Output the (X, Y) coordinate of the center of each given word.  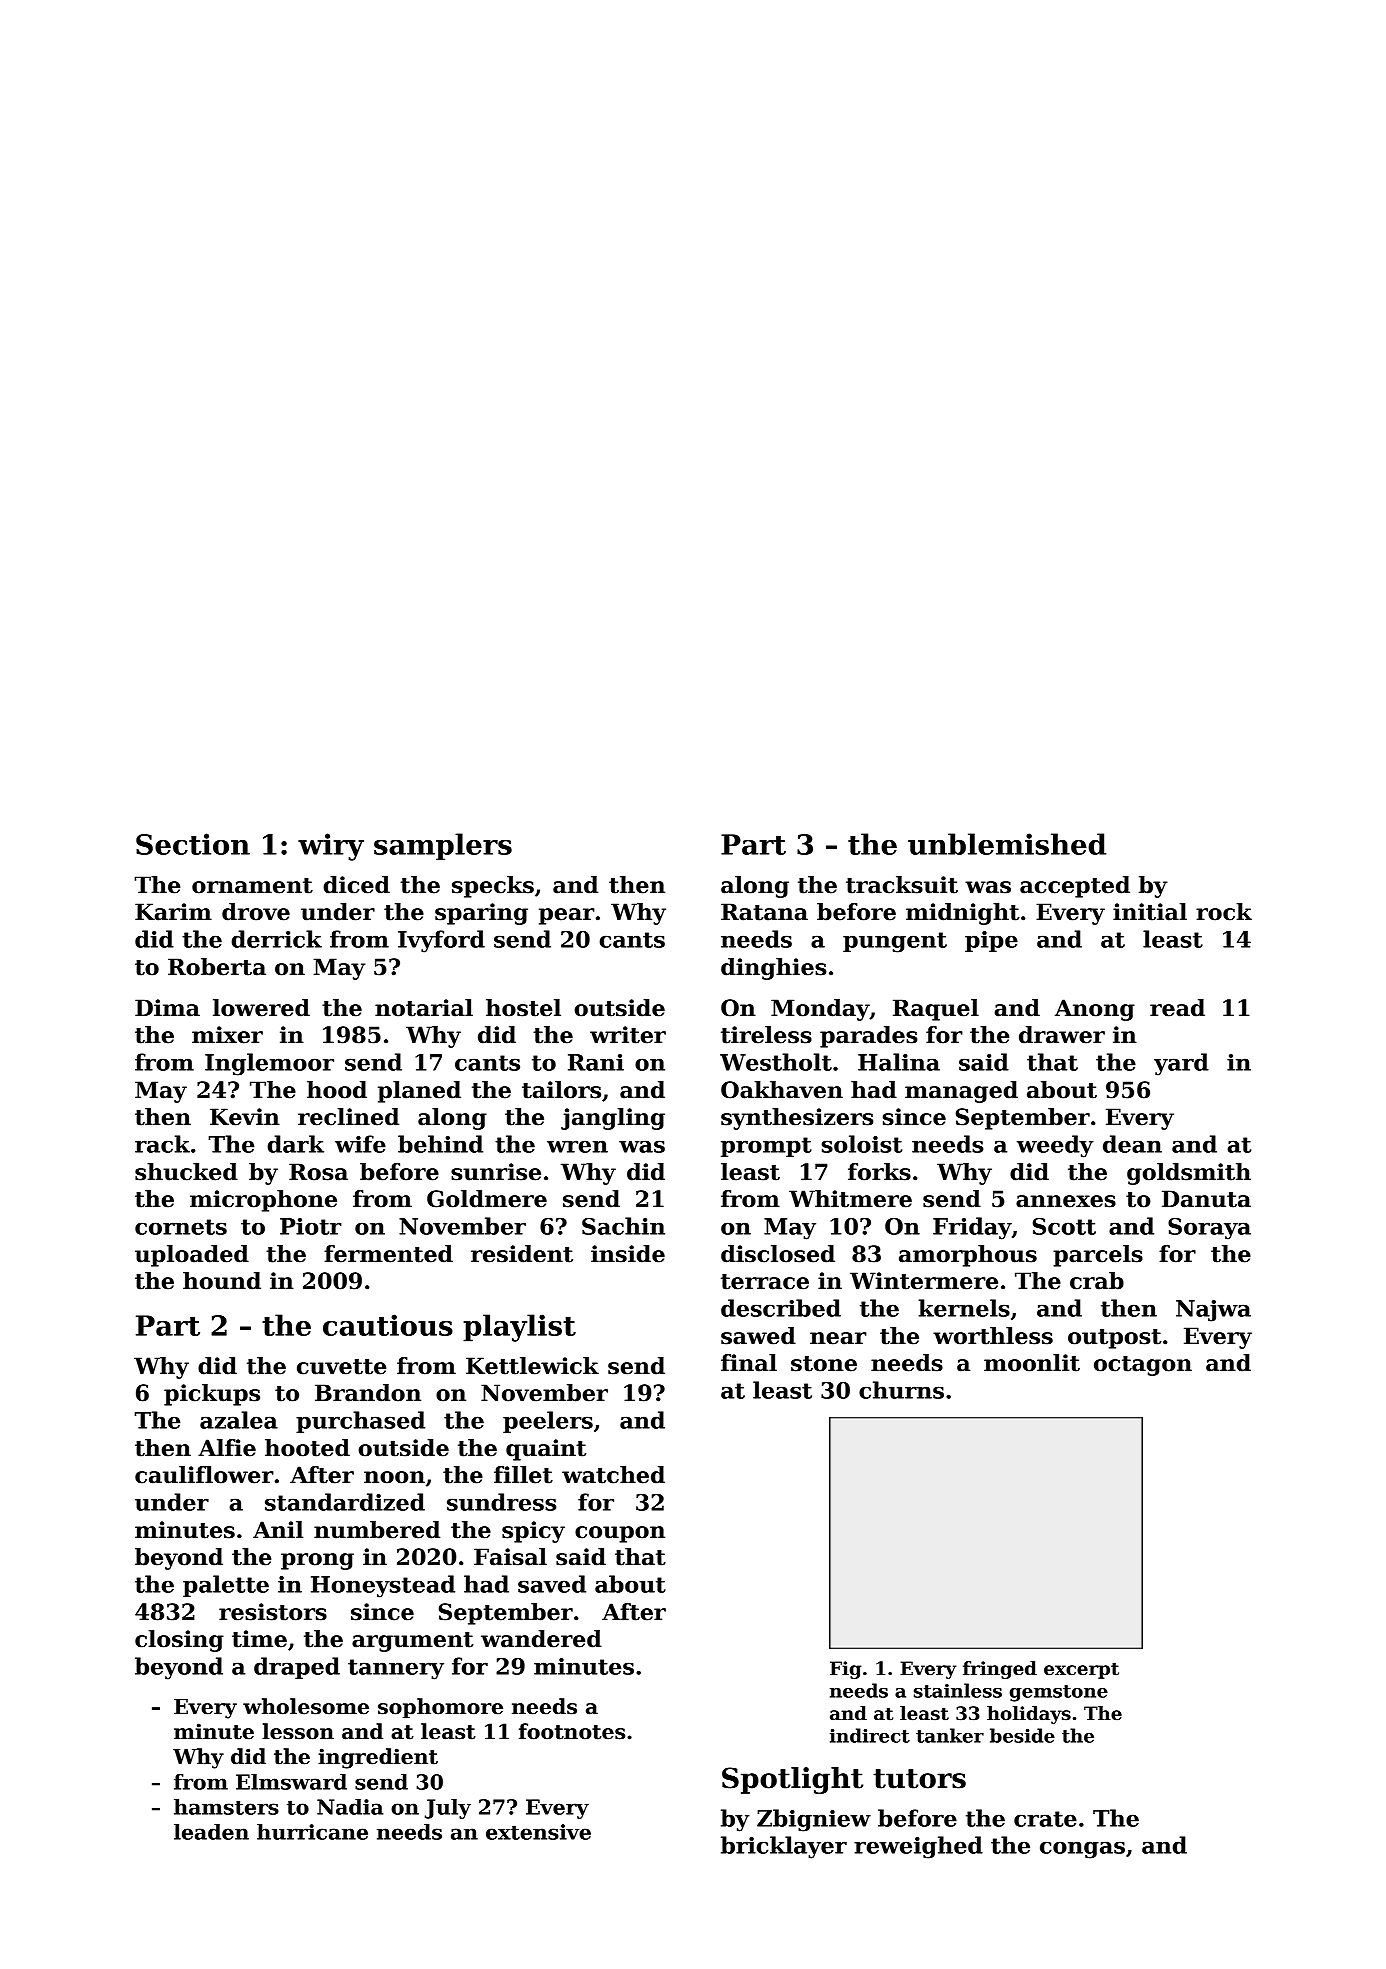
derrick (276, 939)
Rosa (318, 1172)
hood (337, 1090)
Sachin (623, 1226)
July (448, 1809)
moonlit (1032, 1363)
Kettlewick (532, 1366)
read (1177, 1008)
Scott (1064, 1226)
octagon (1143, 1366)
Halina (899, 1062)
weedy (1055, 1146)
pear (567, 916)
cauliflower (204, 1475)
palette (226, 1586)
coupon (620, 1534)
